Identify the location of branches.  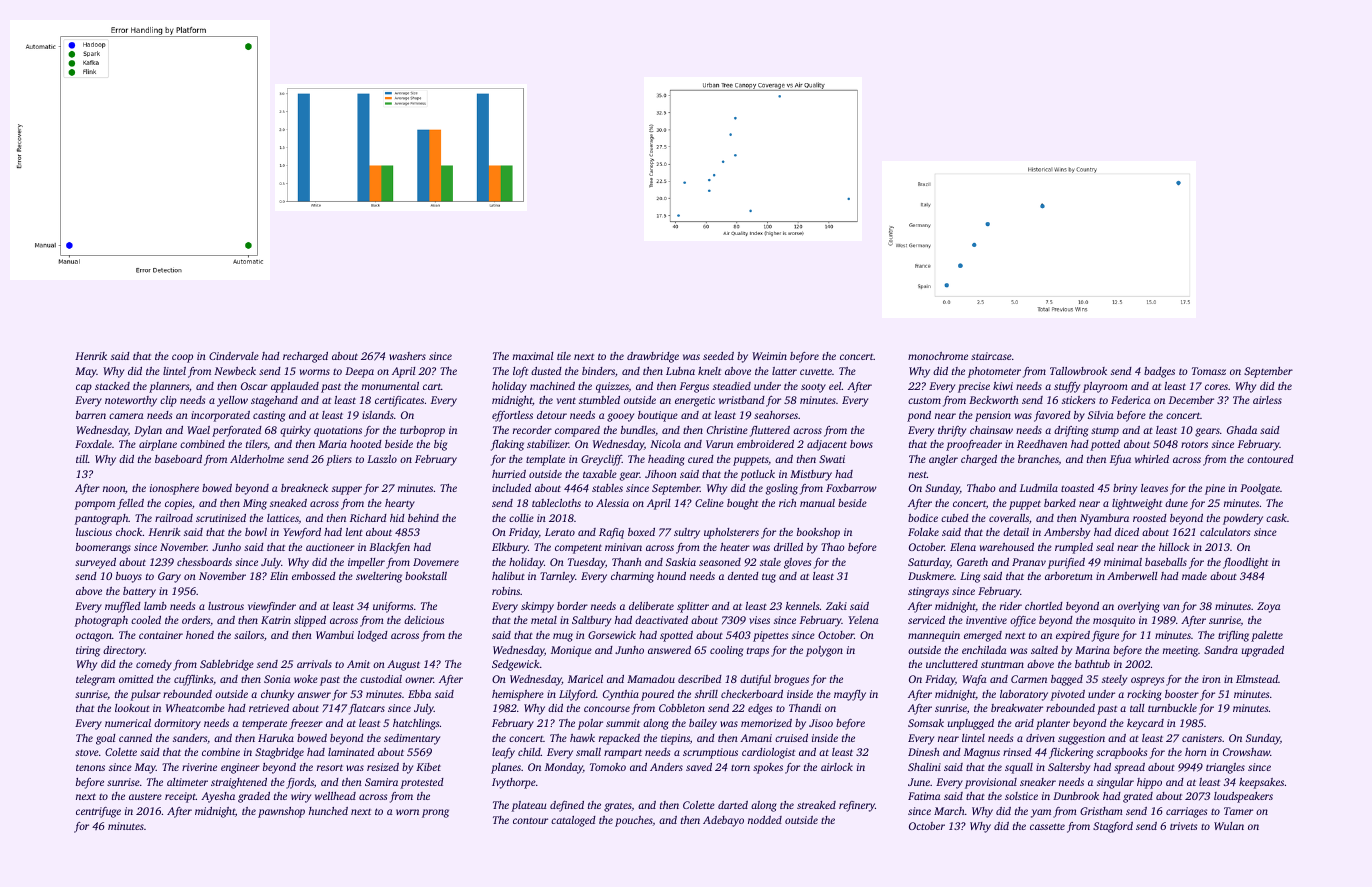
(1038, 459).
